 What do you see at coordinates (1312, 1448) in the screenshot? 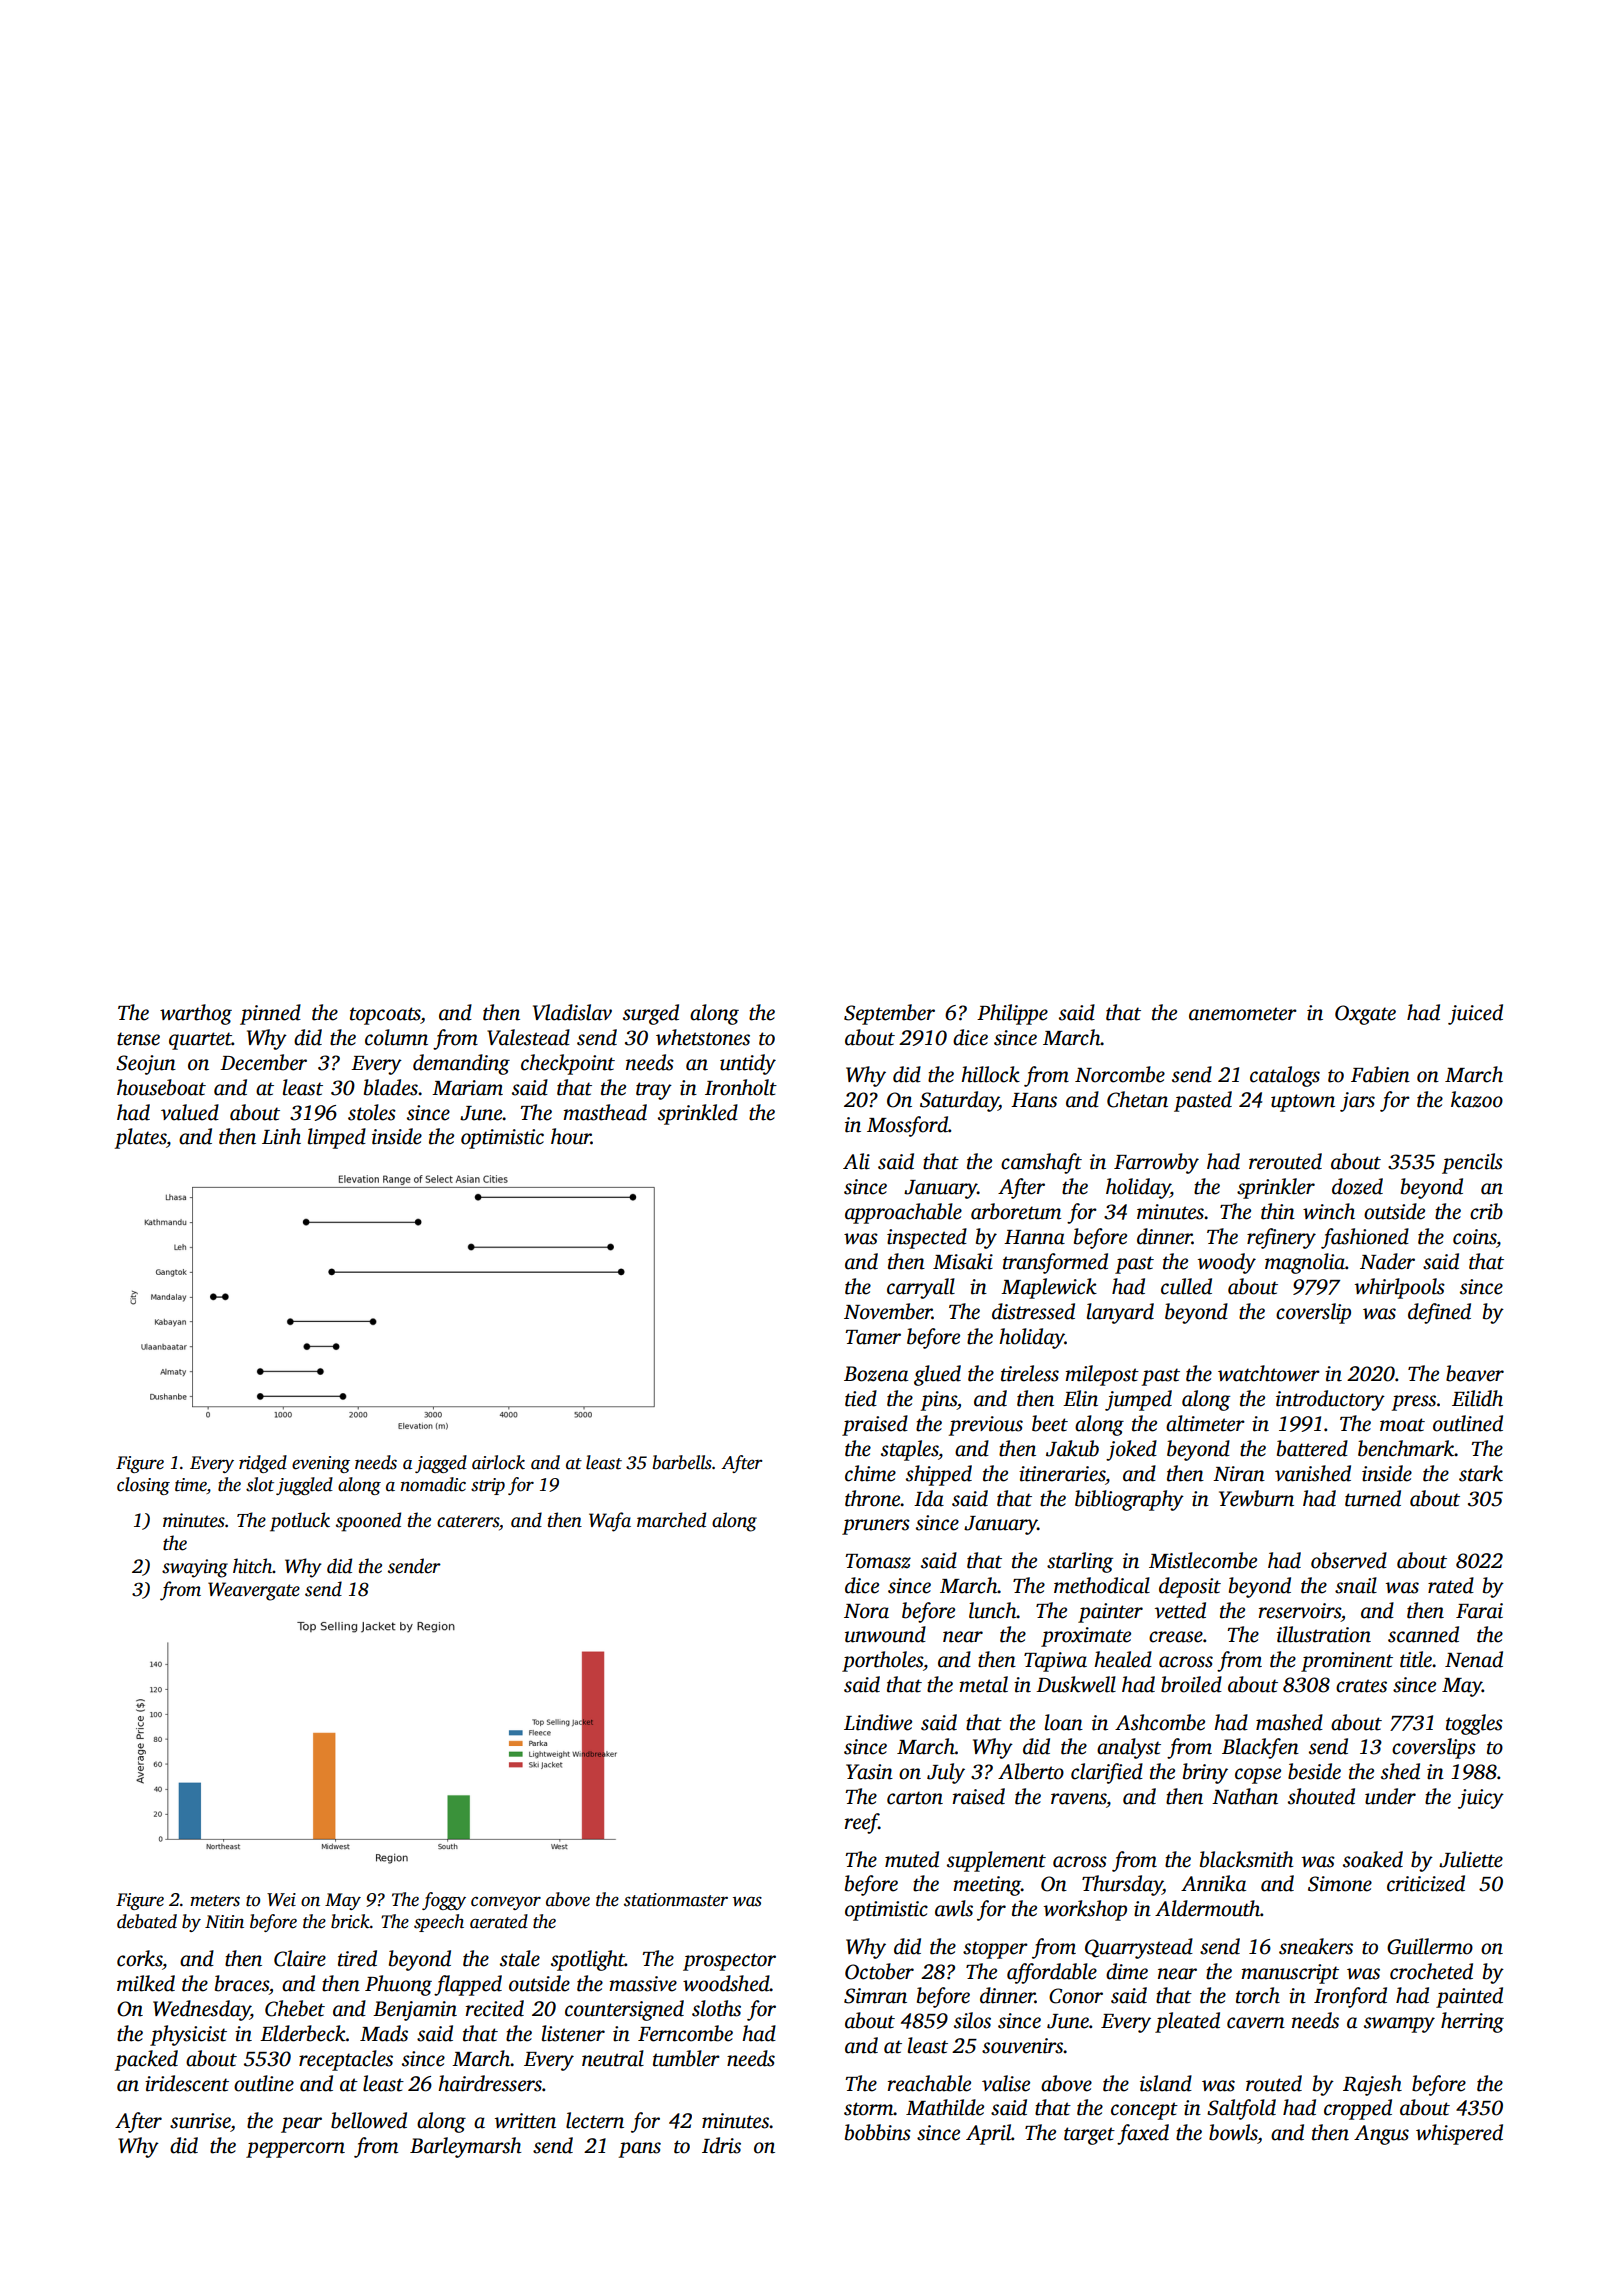
I see `battered` at bounding box center [1312, 1448].
